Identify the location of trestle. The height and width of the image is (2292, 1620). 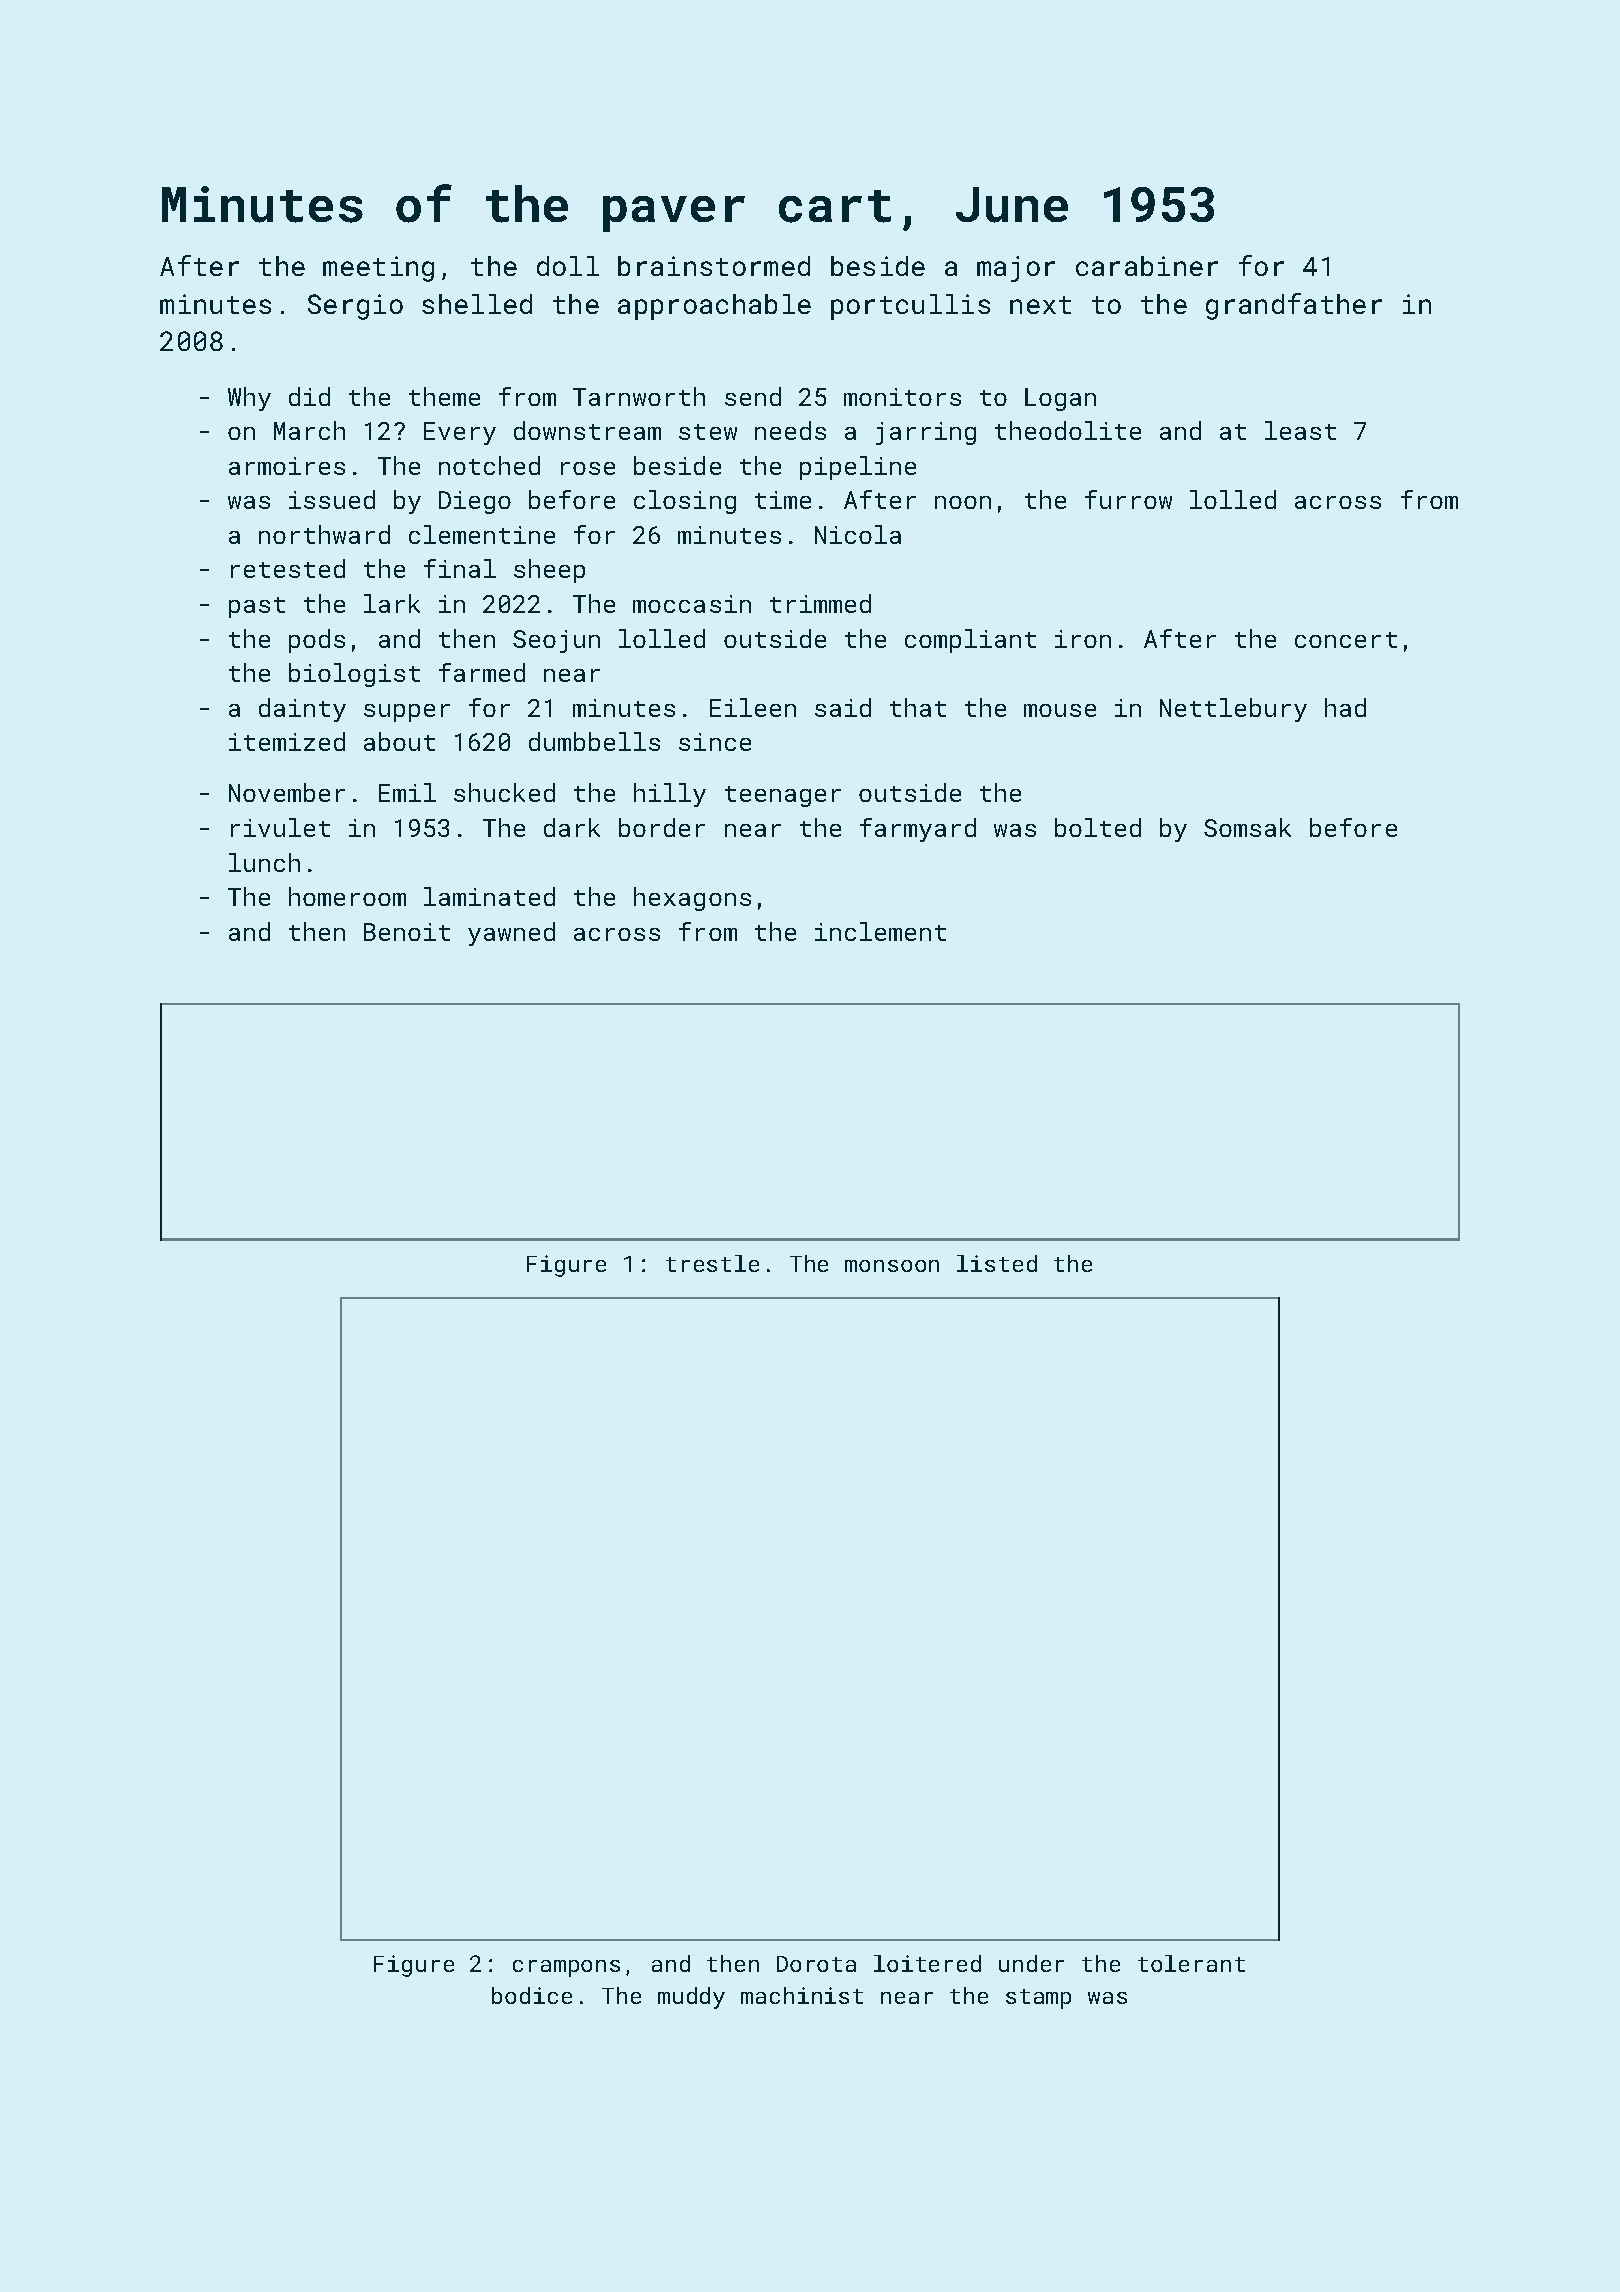
(712, 1263).
